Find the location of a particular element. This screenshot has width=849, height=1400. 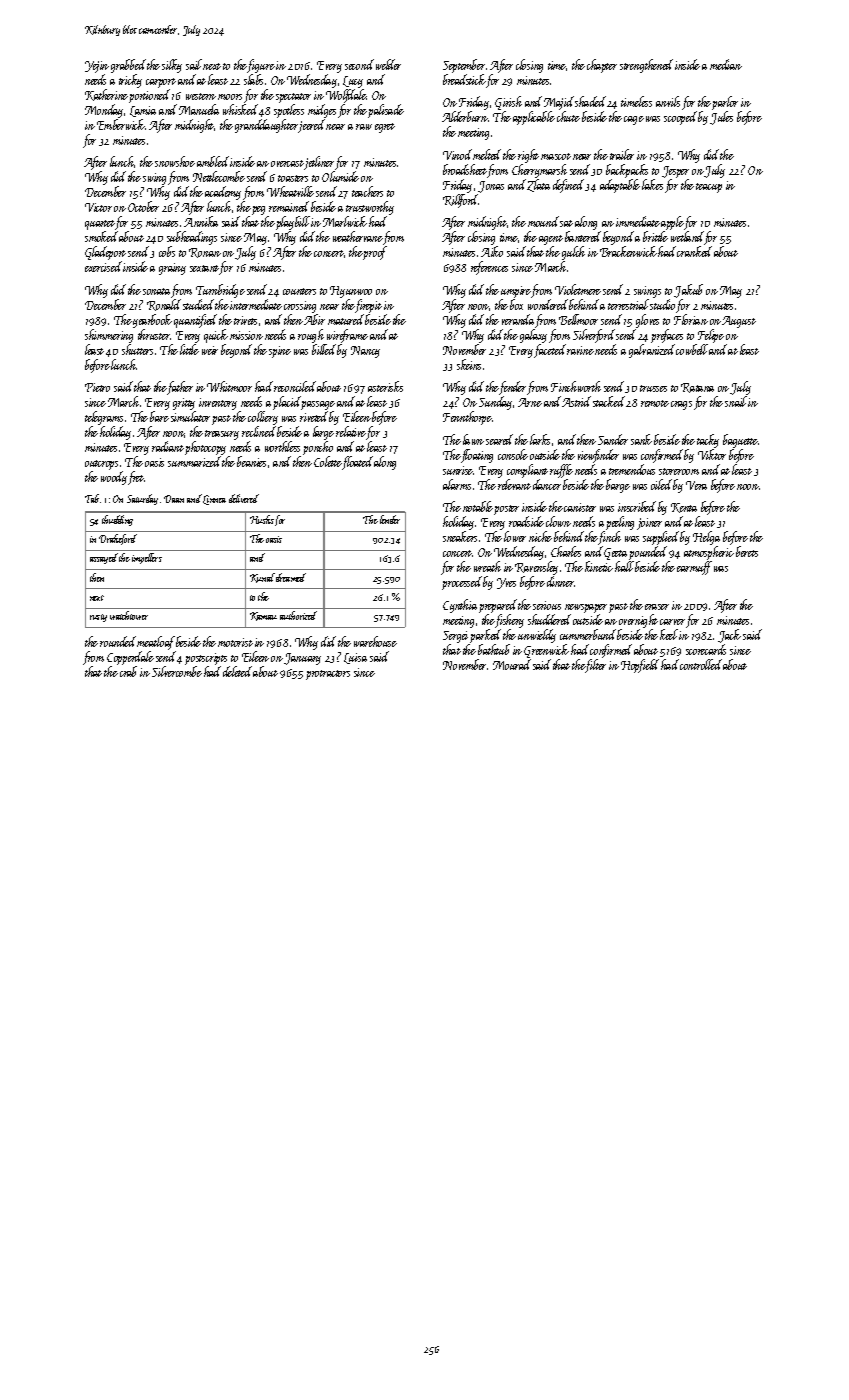

ambled is located at coordinates (213, 161).
